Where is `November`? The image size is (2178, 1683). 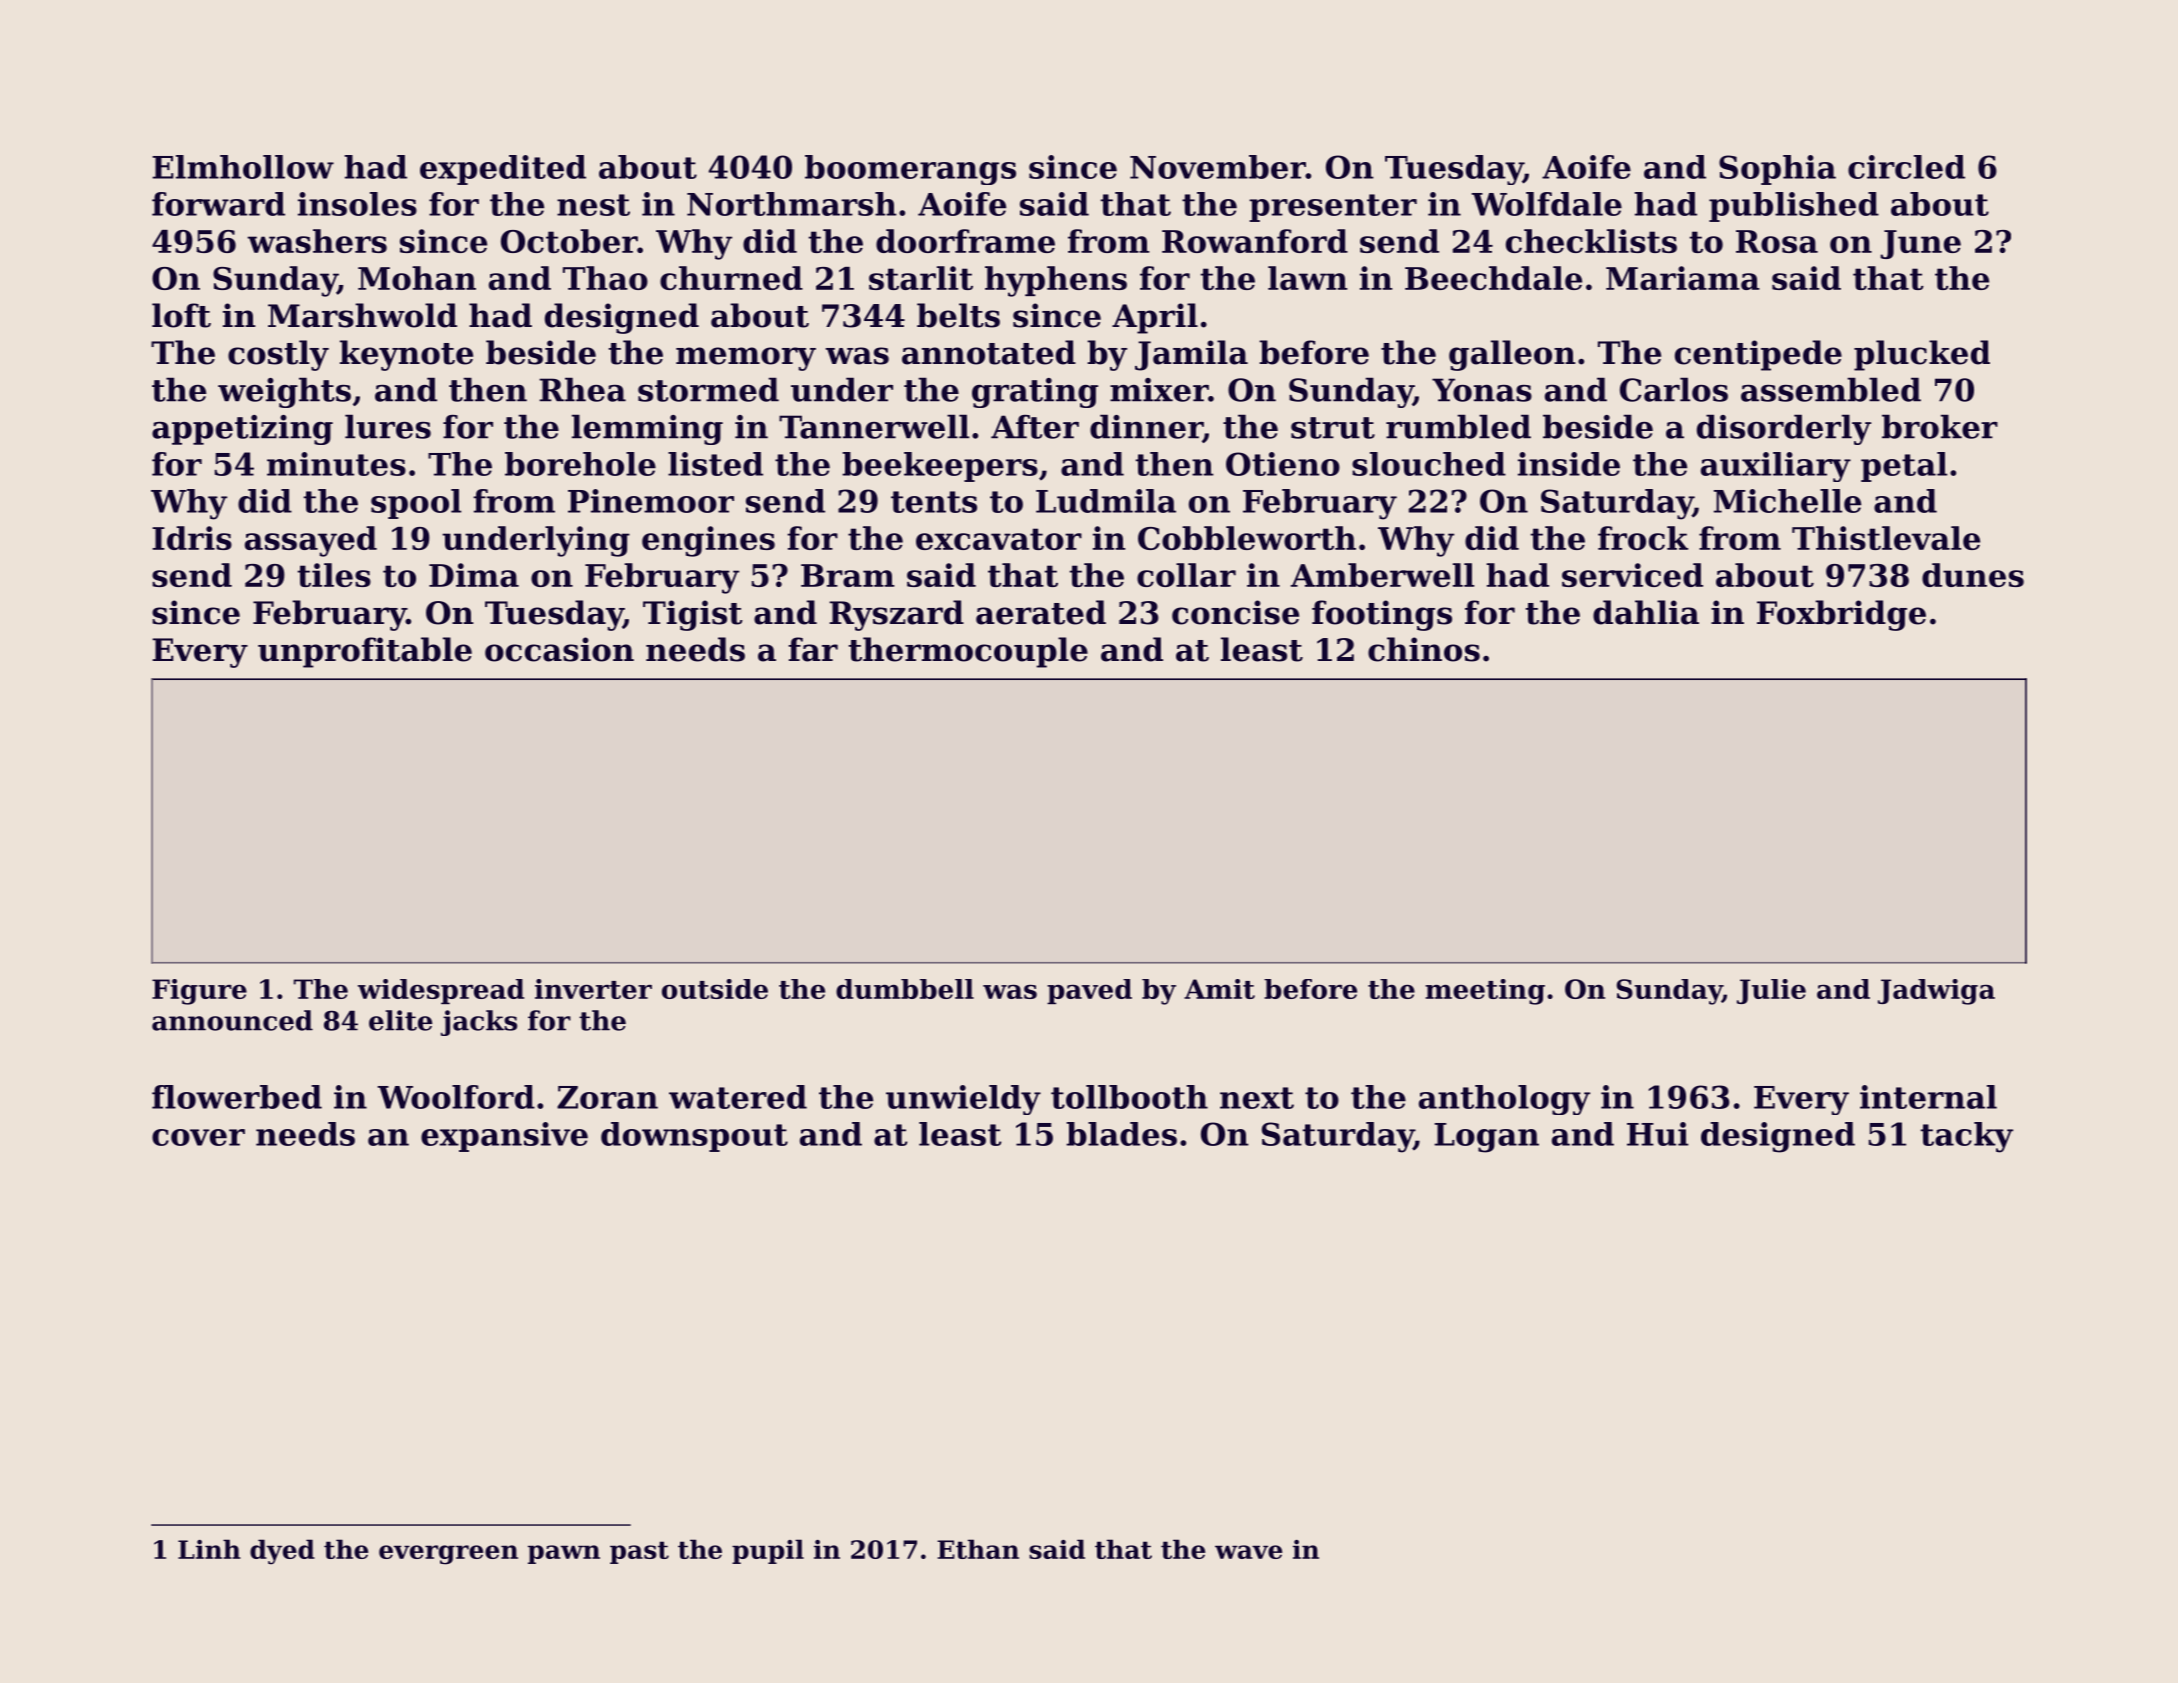
November is located at coordinates (1218, 167).
